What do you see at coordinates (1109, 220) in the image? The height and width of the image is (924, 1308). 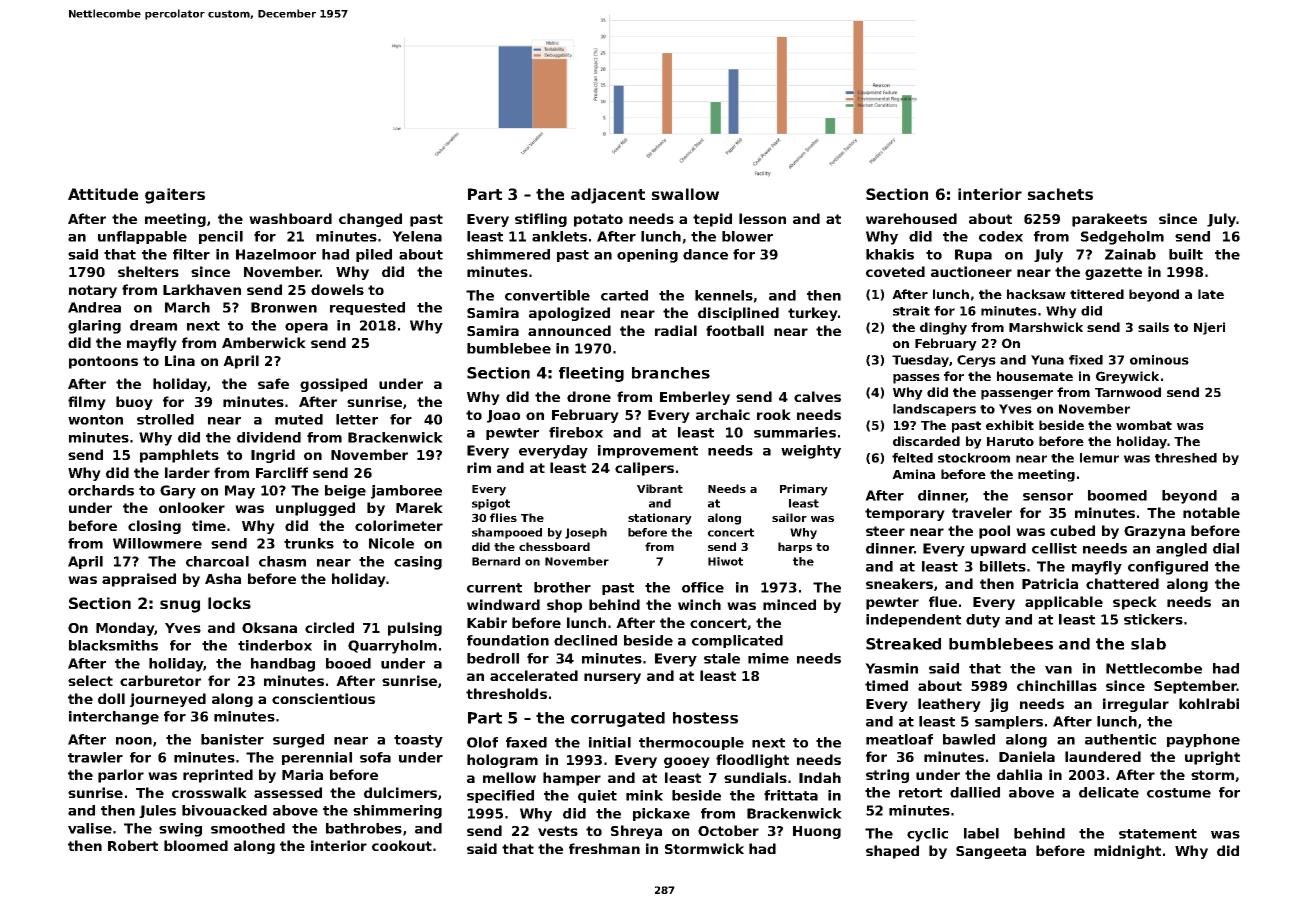 I see `parakeets` at bounding box center [1109, 220].
